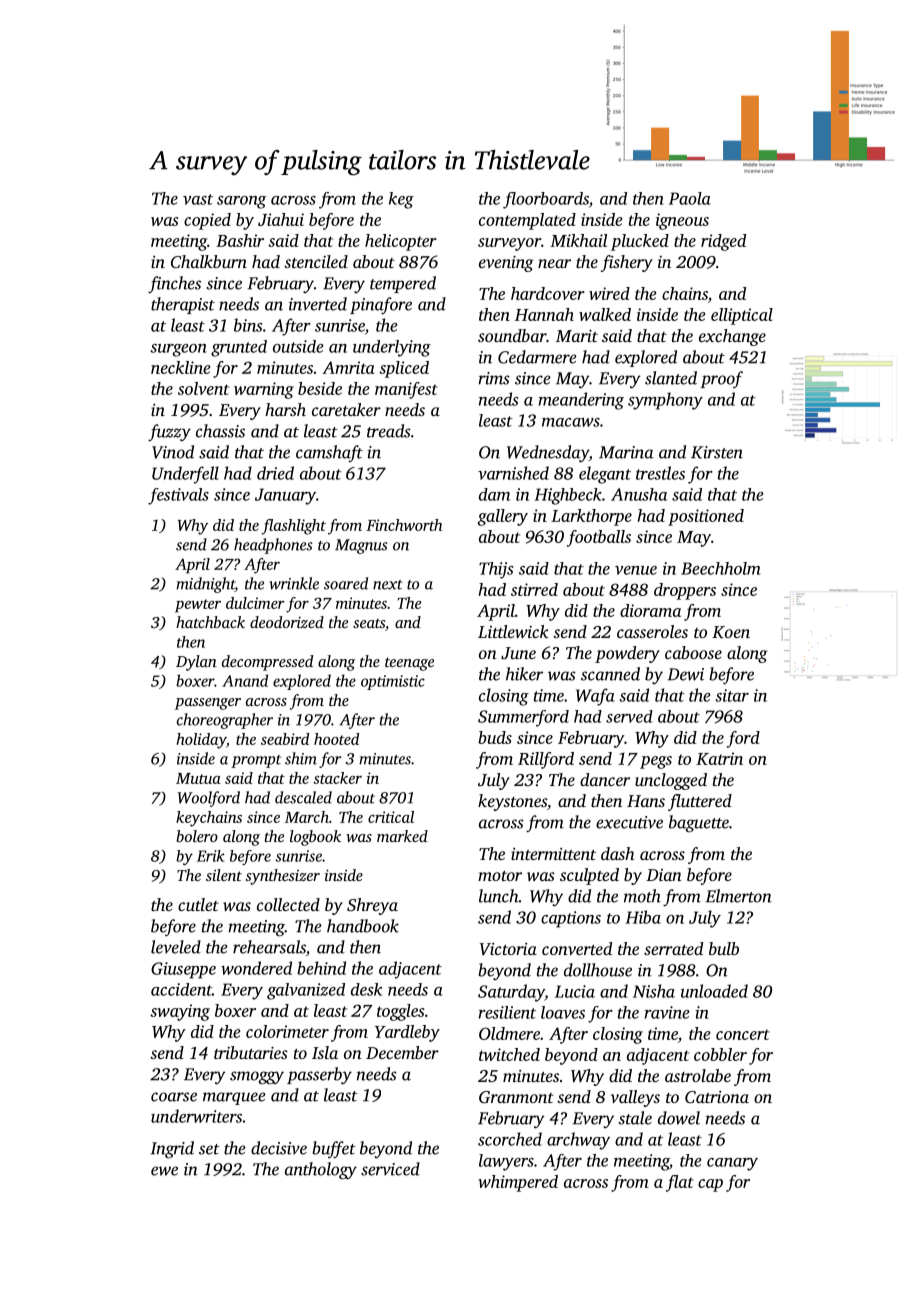 The width and height of the document is (924, 1311). I want to click on Mutua, so click(198, 778).
